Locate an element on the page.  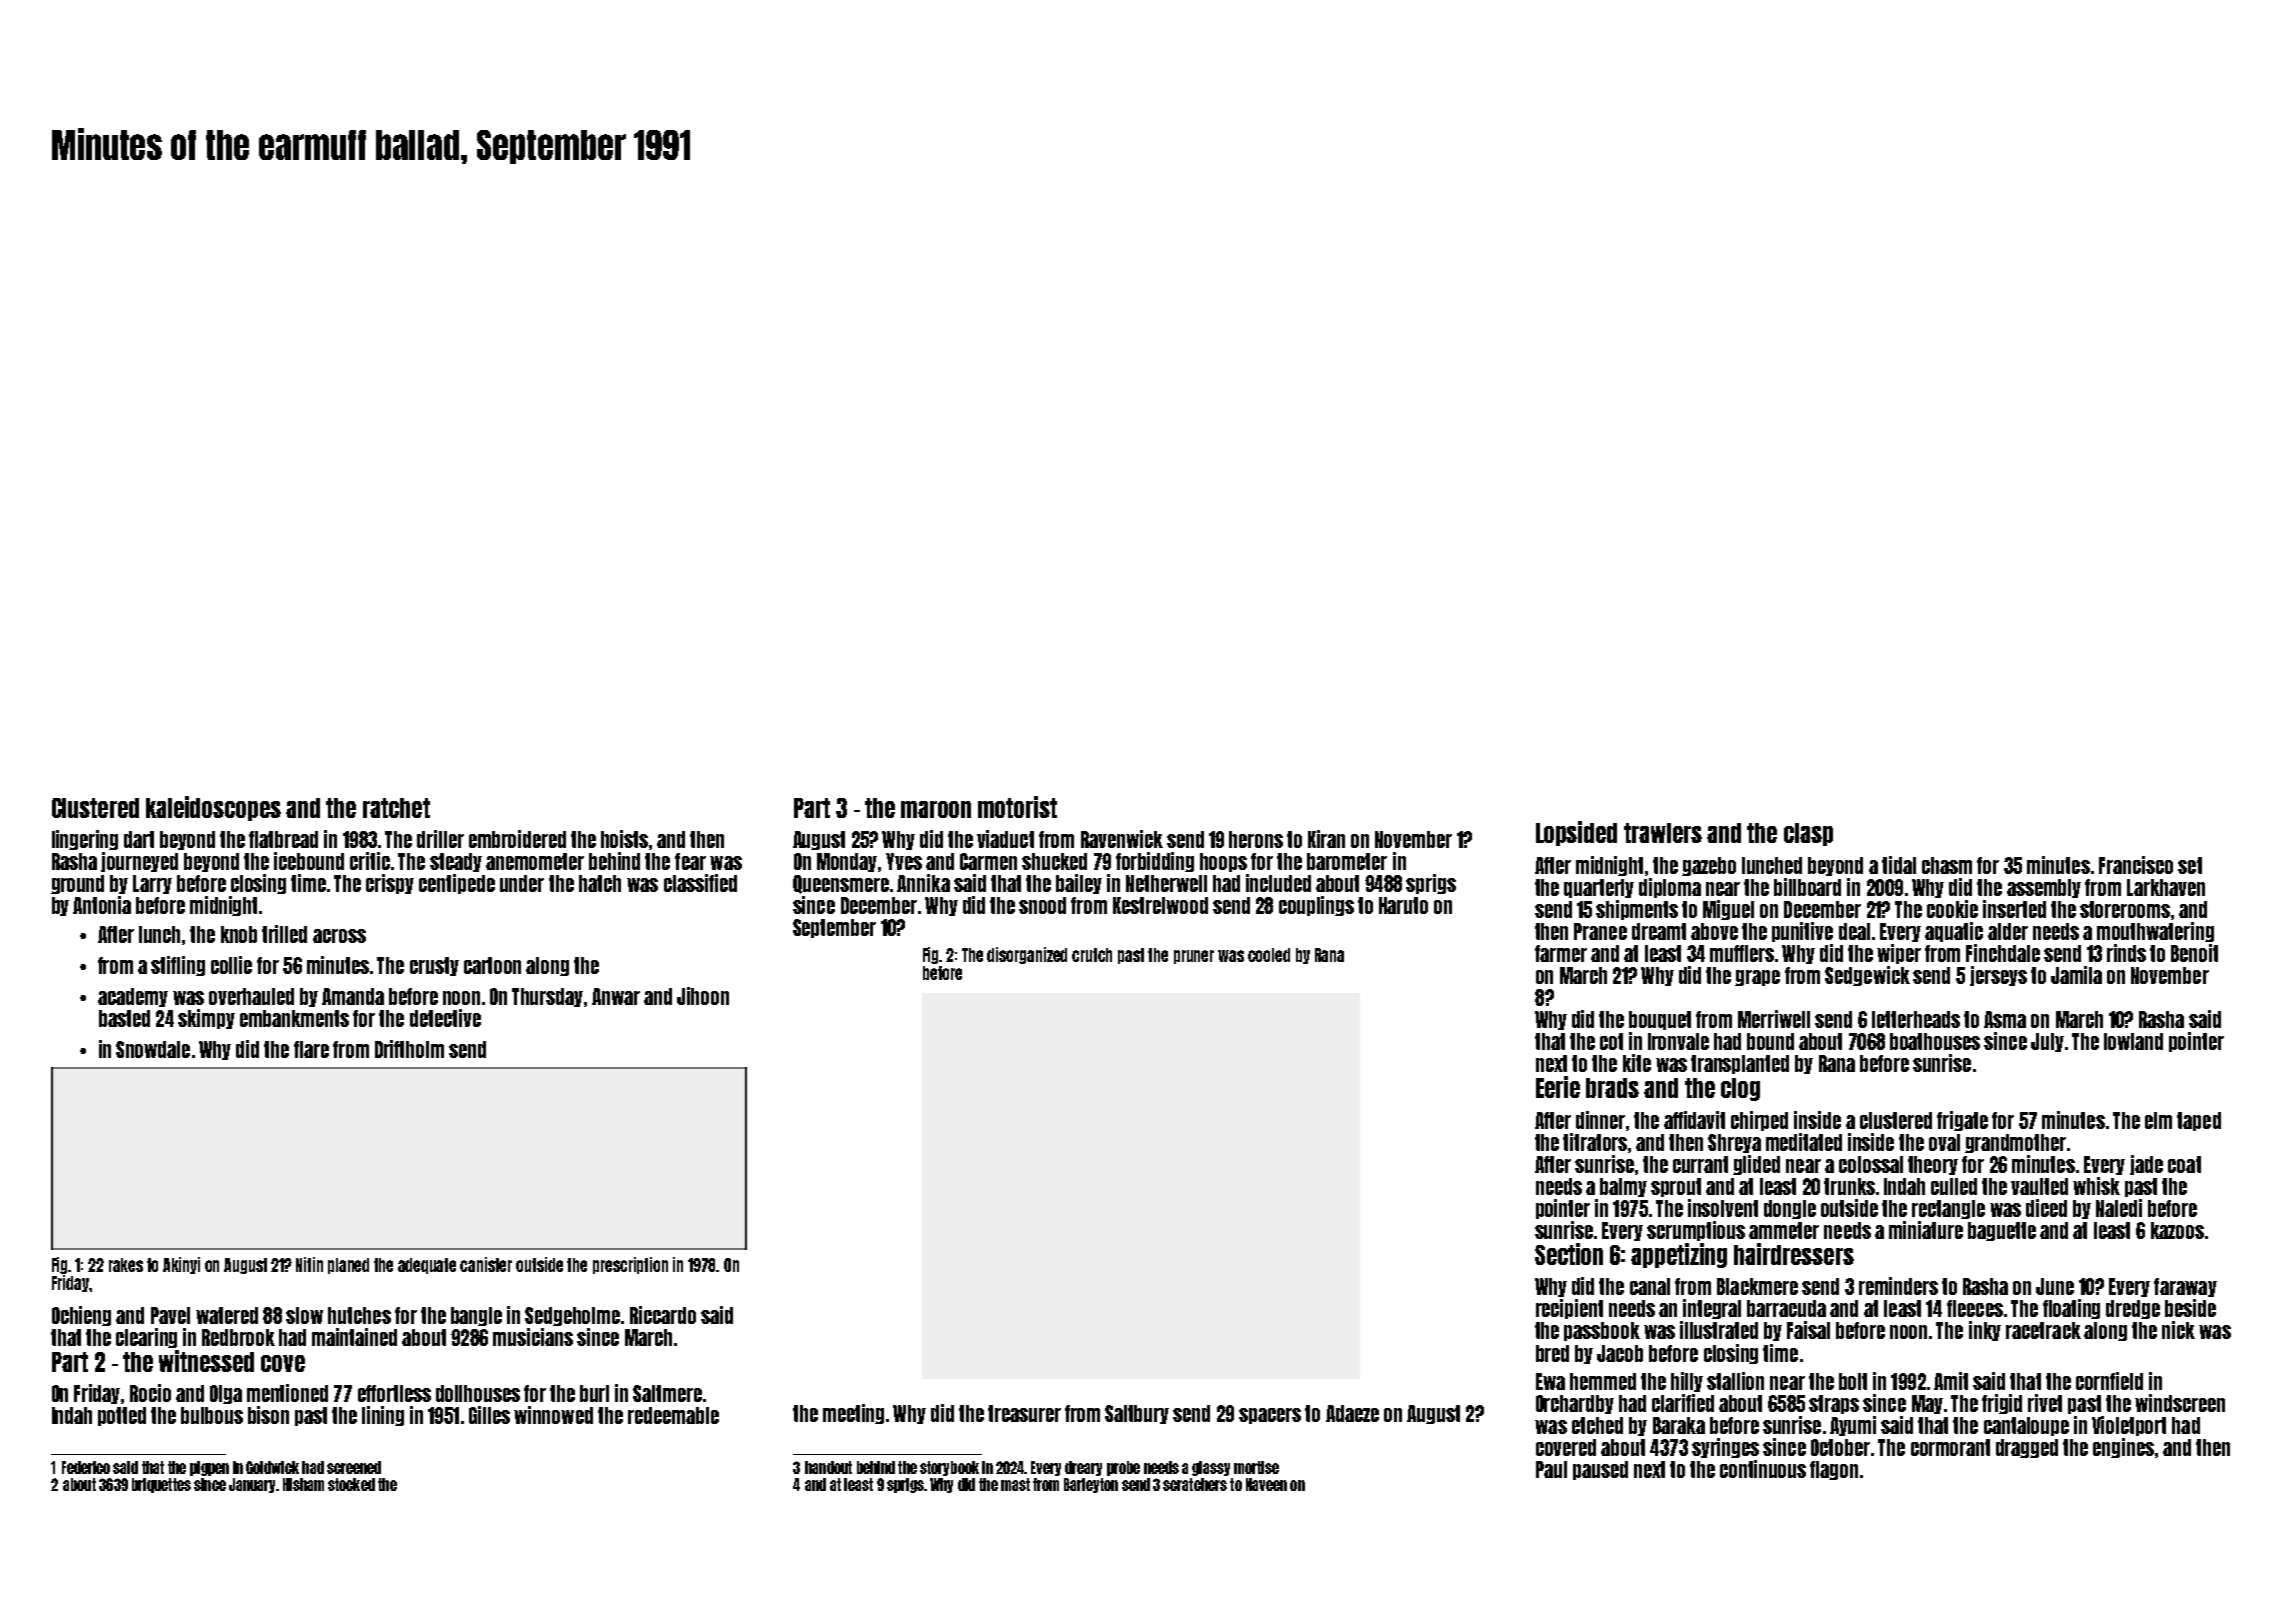
embroidered is located at coordinates (517, 839).
